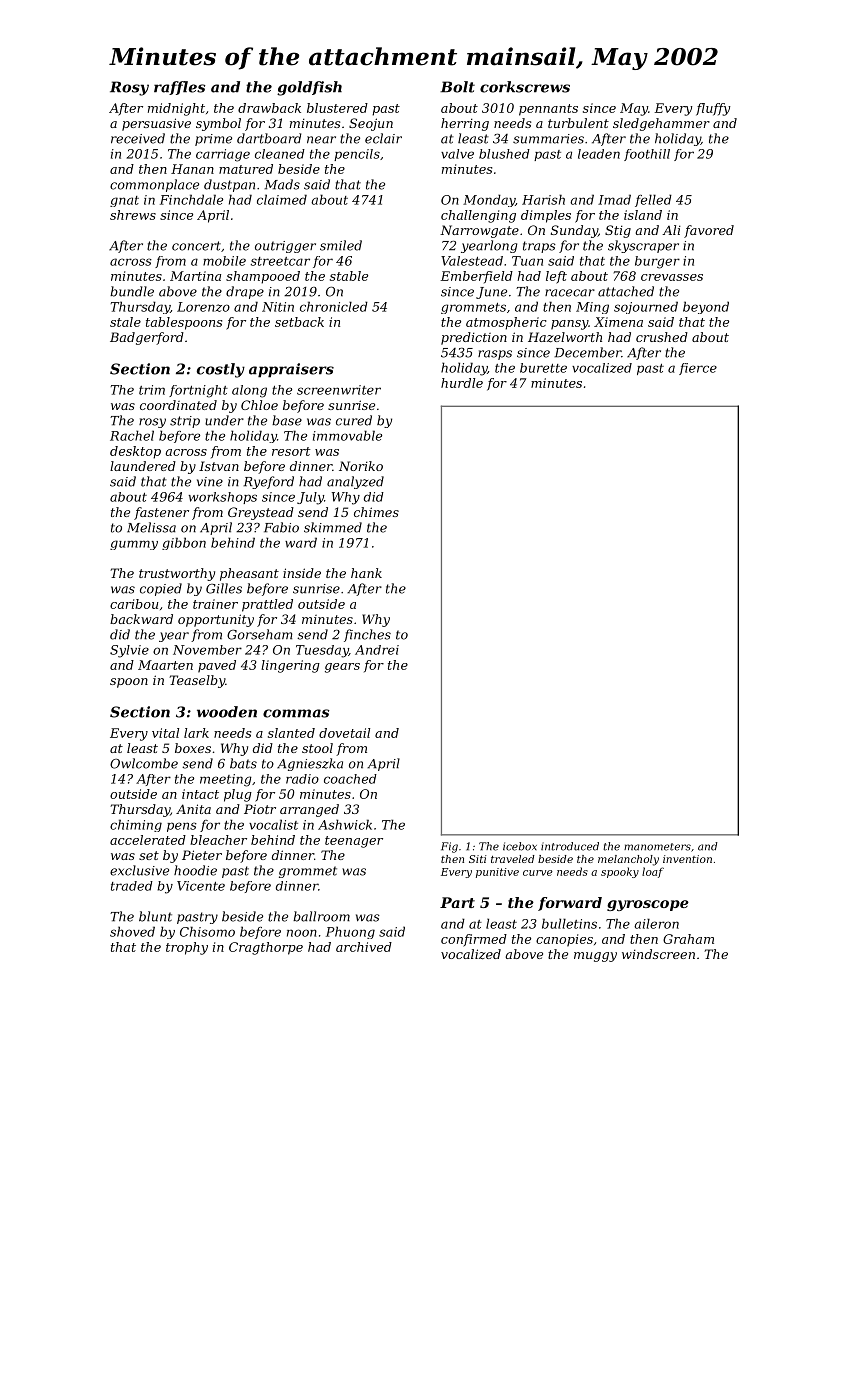 The image size is (849, 1400). Describe the element at coordinates (698, 369) in the screenshot. I see `fierce` at that location.
